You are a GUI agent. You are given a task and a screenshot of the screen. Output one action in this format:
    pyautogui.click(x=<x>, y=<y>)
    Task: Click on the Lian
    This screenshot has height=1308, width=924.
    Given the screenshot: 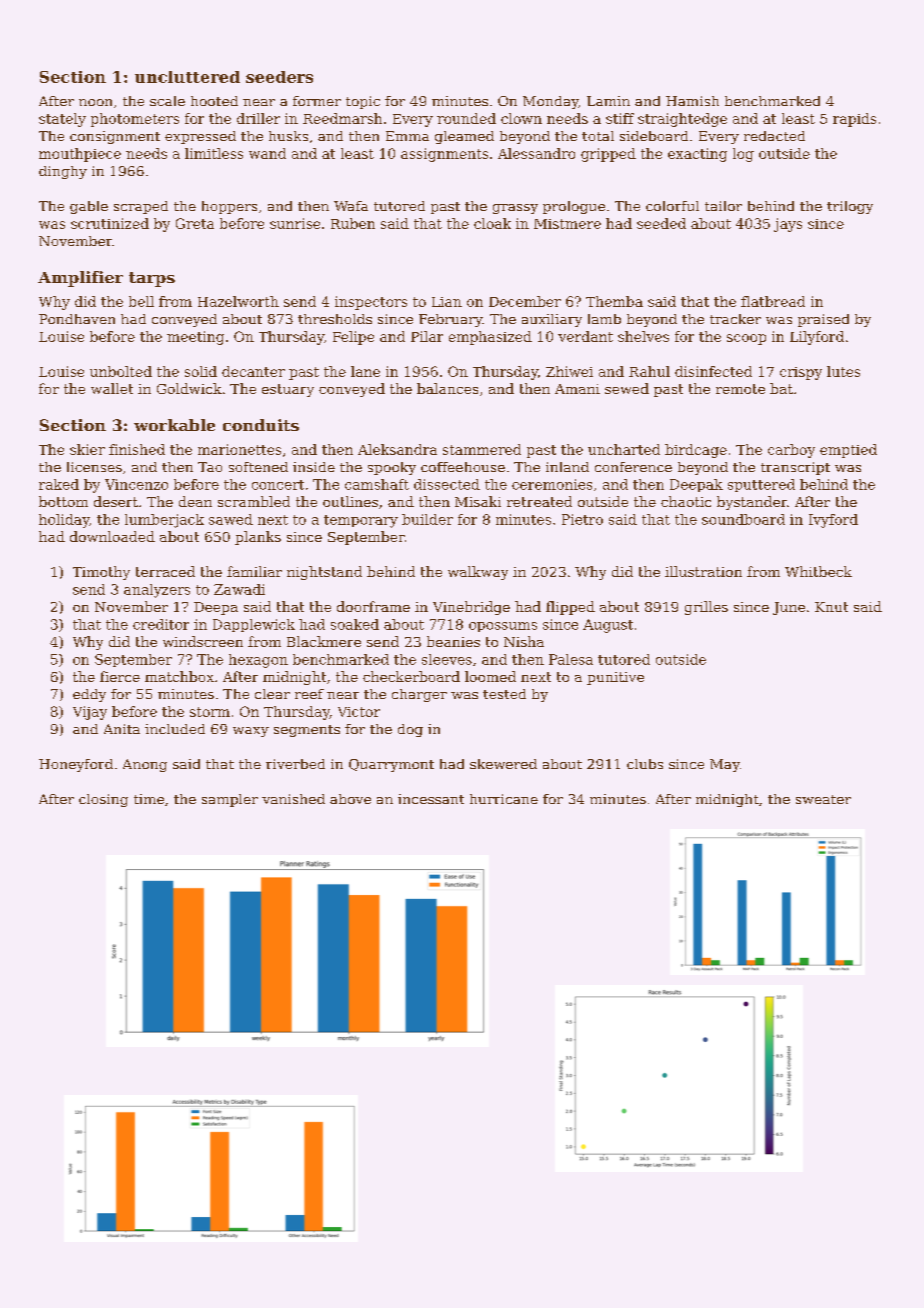 What is the action you would take?
    pyautogui.click(x=447, y=302)
